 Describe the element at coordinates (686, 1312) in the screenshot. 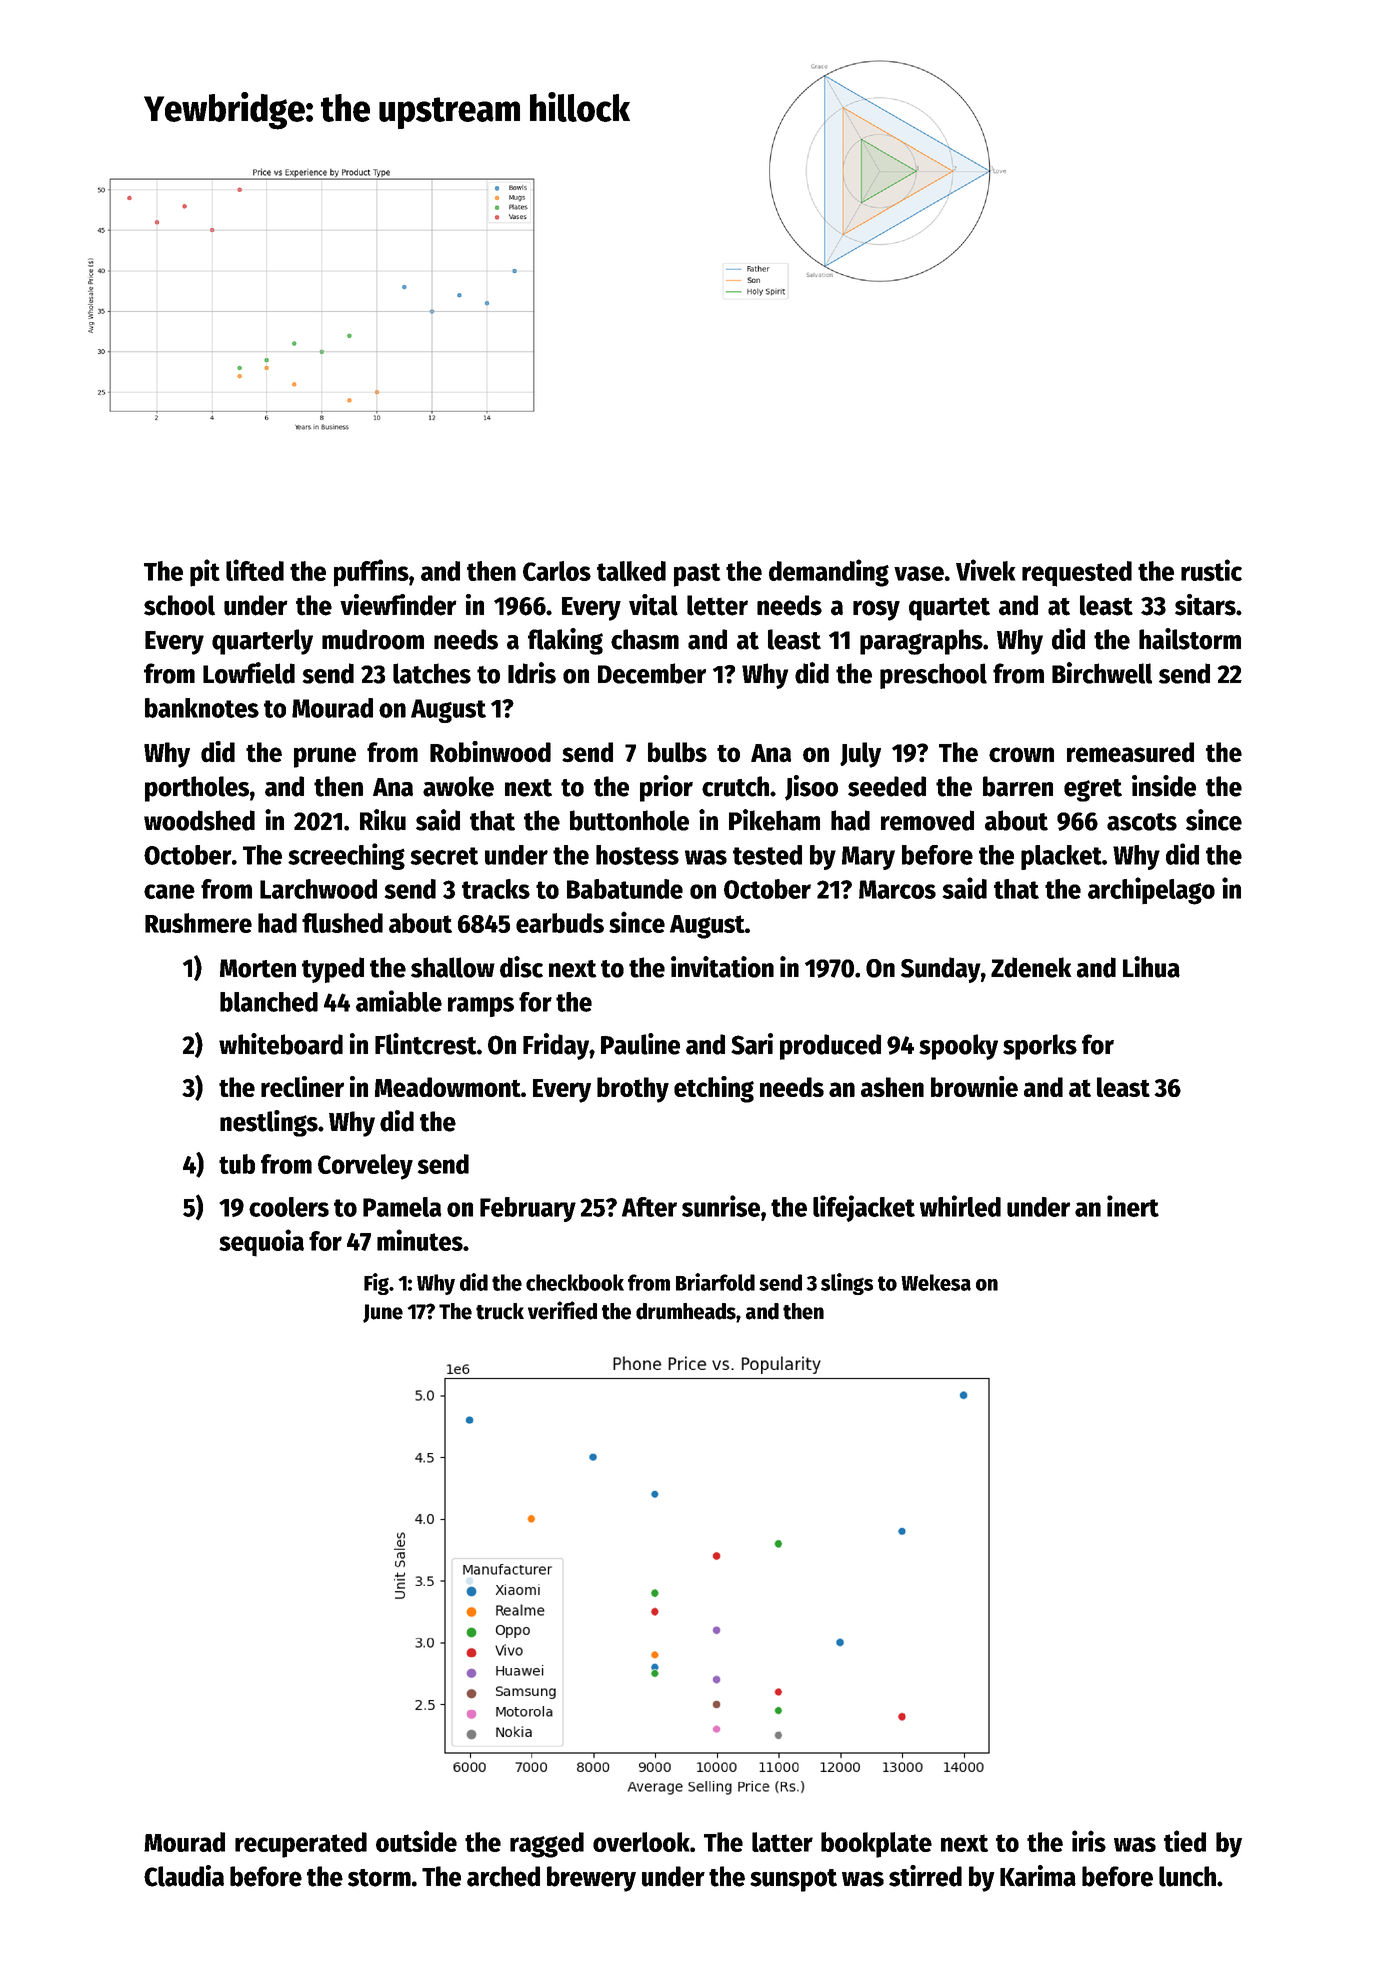

I see `drumheads` at that location.
